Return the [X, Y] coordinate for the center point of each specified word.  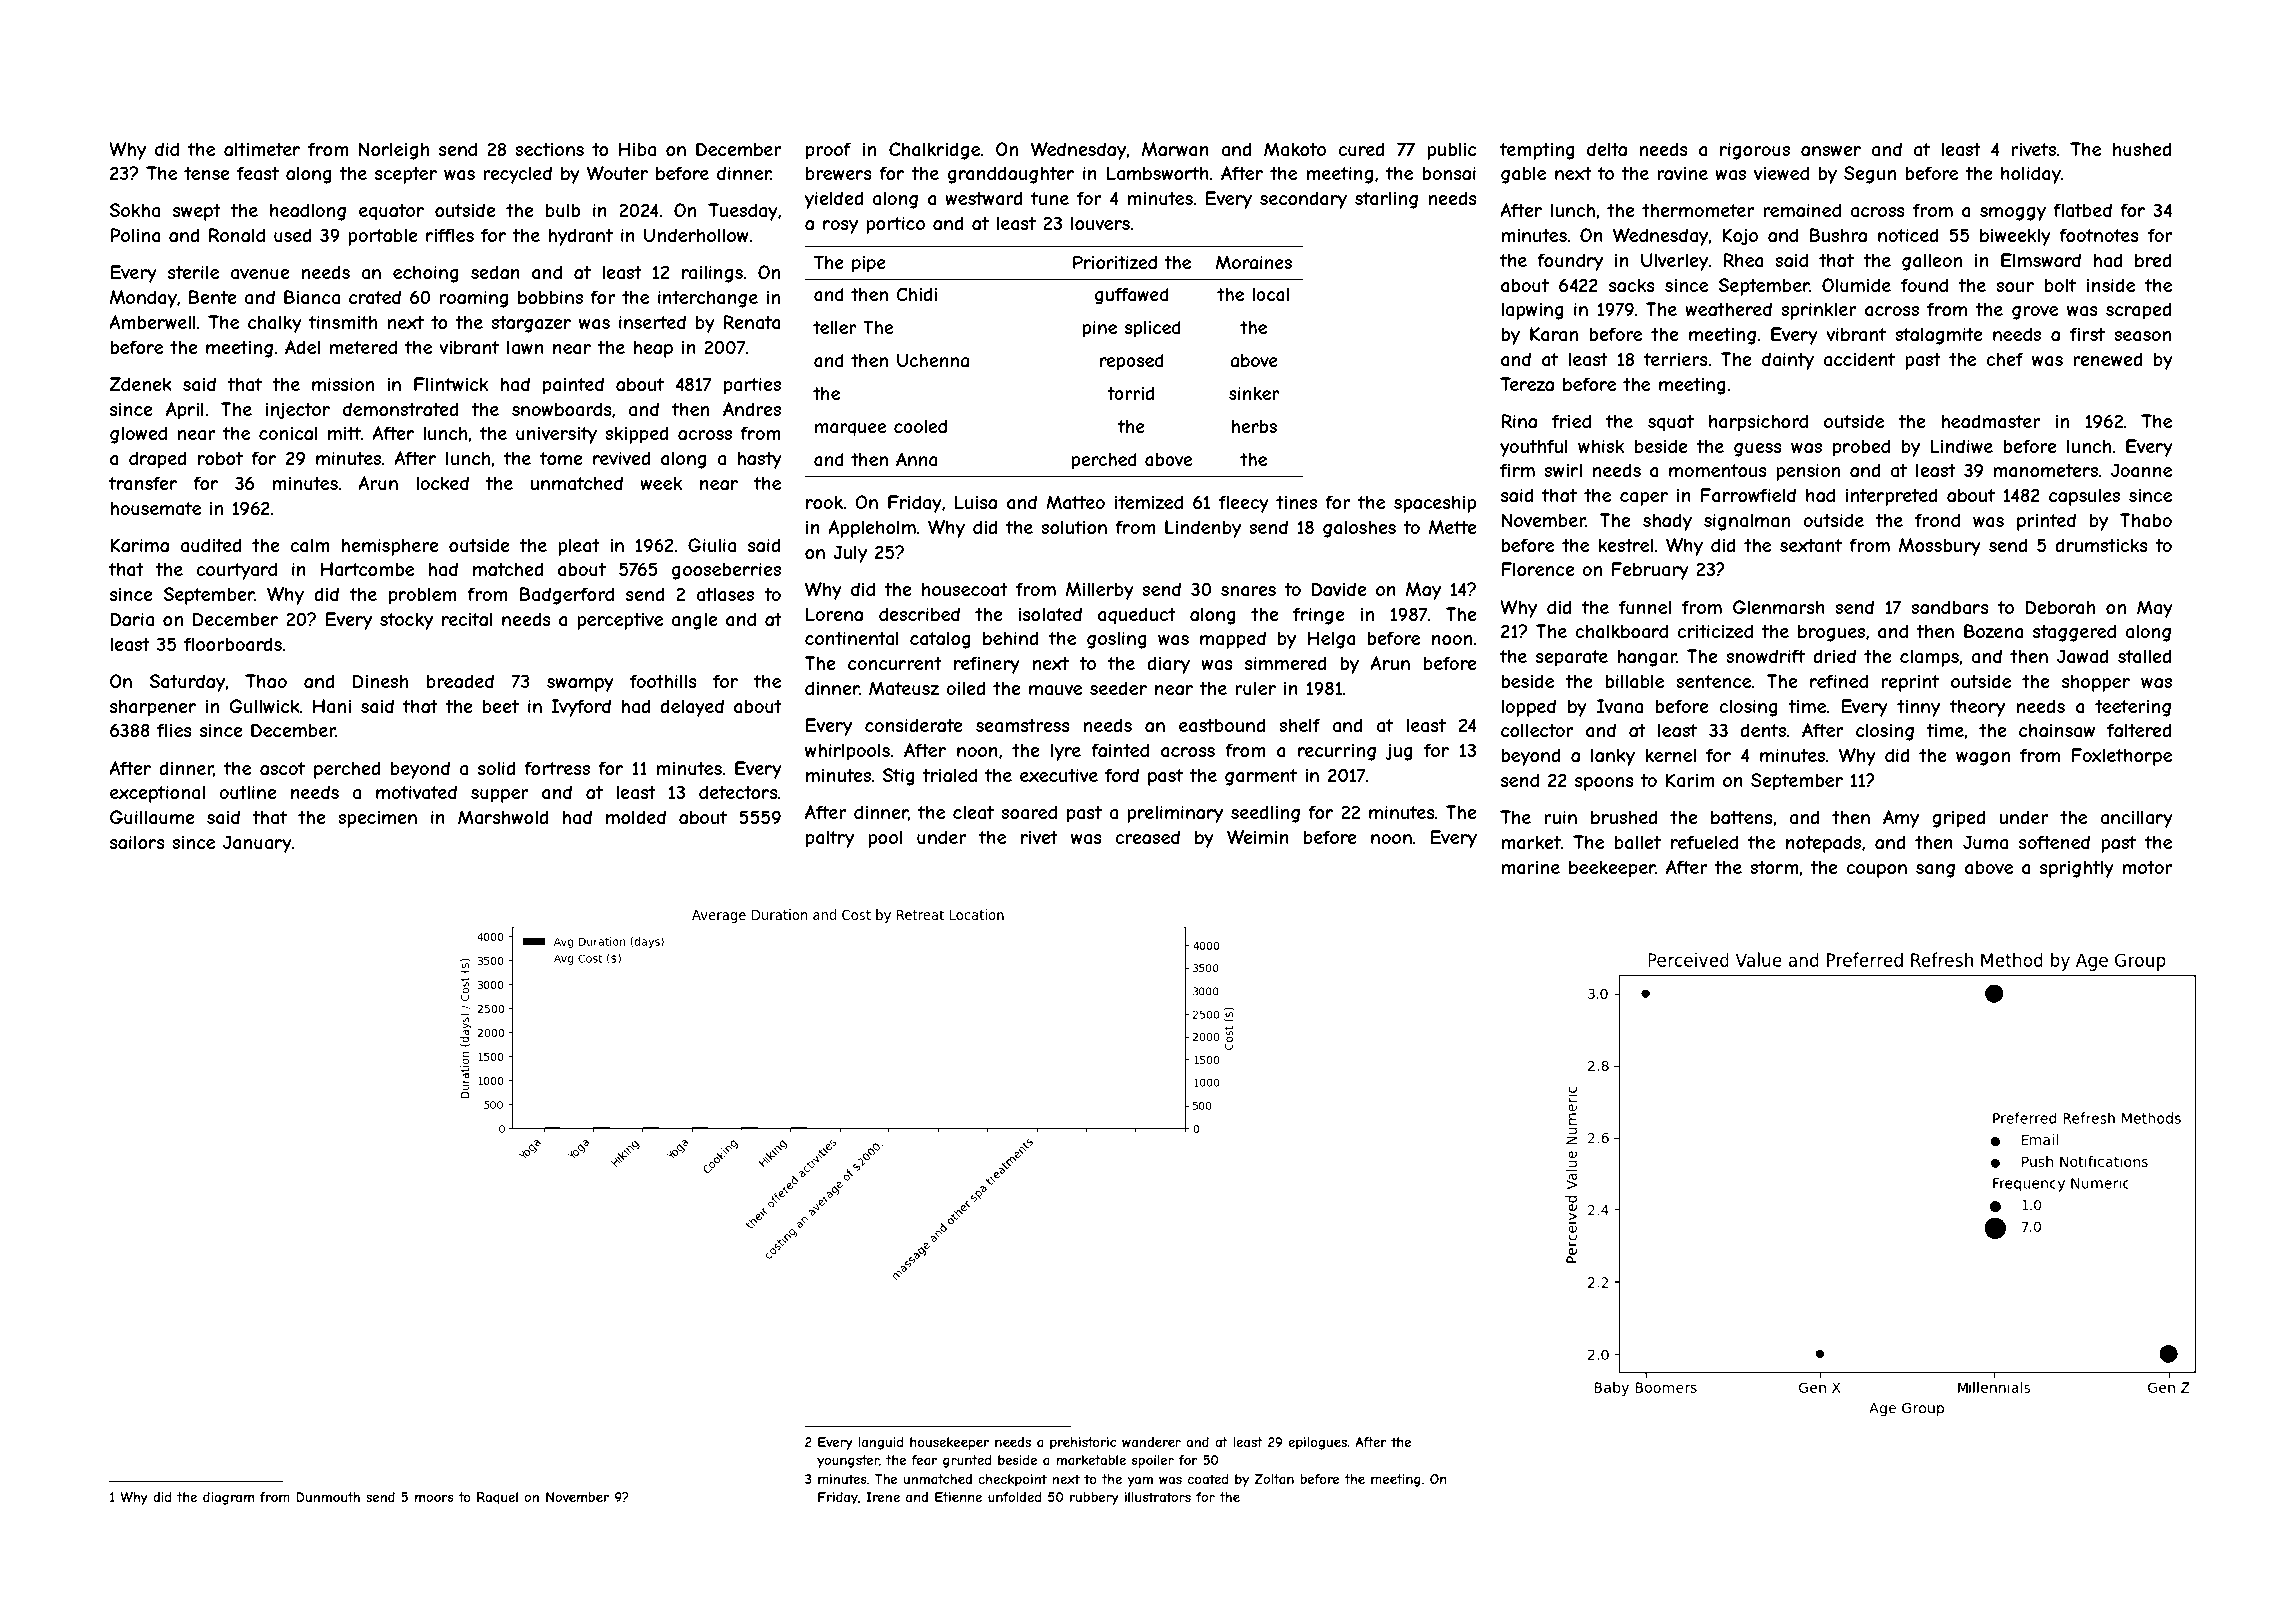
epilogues [1317, 1443]
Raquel [497, 1498]
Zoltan [1274, 1479]
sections [549, 149]
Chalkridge [934, 151]
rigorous [1755, 151]
